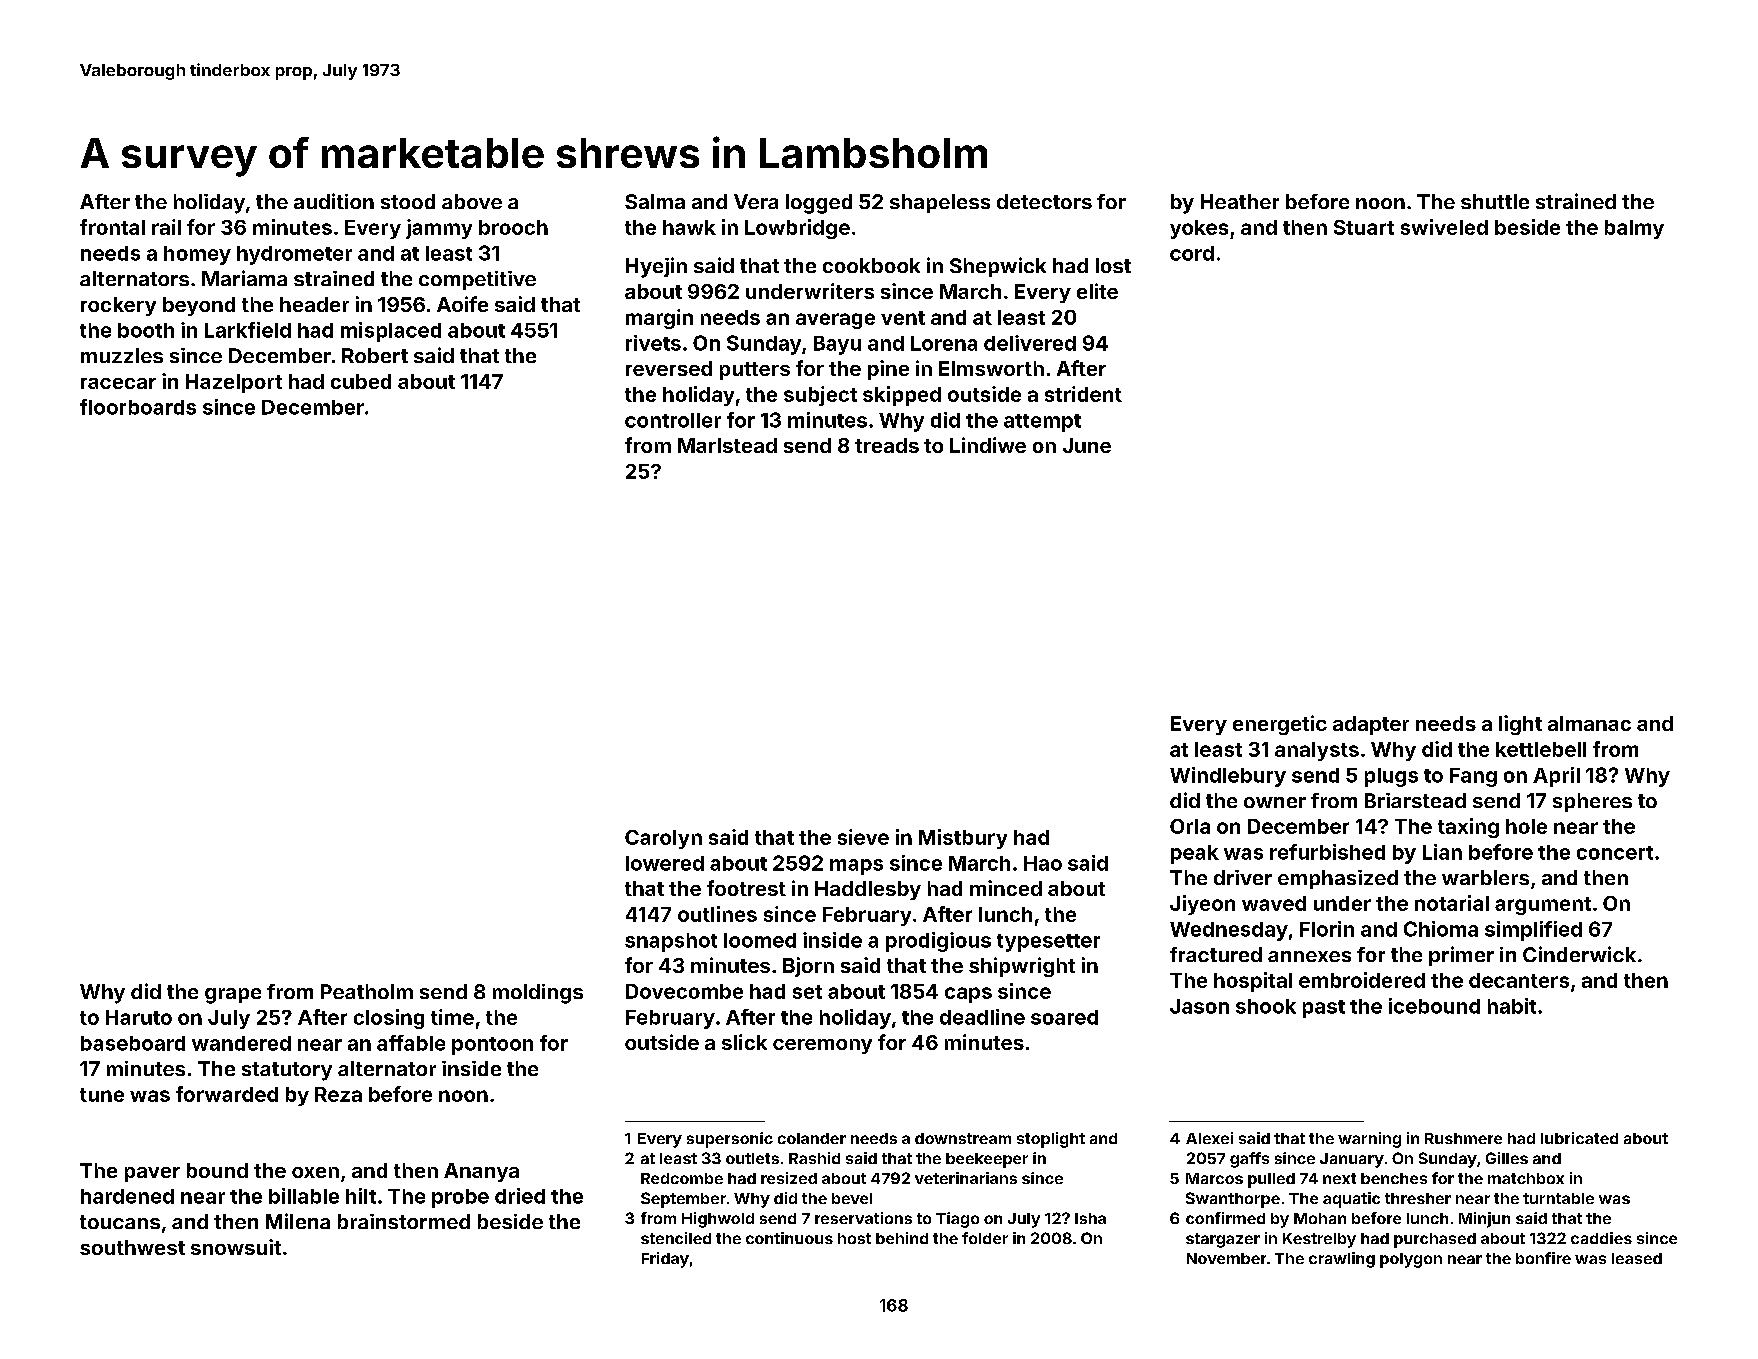 Image resolution: width=1758 pixels, height=1359 pixels. Describe the element at coordinates (1362, 980) in the screenshot. I see `embroidered` at that location.
